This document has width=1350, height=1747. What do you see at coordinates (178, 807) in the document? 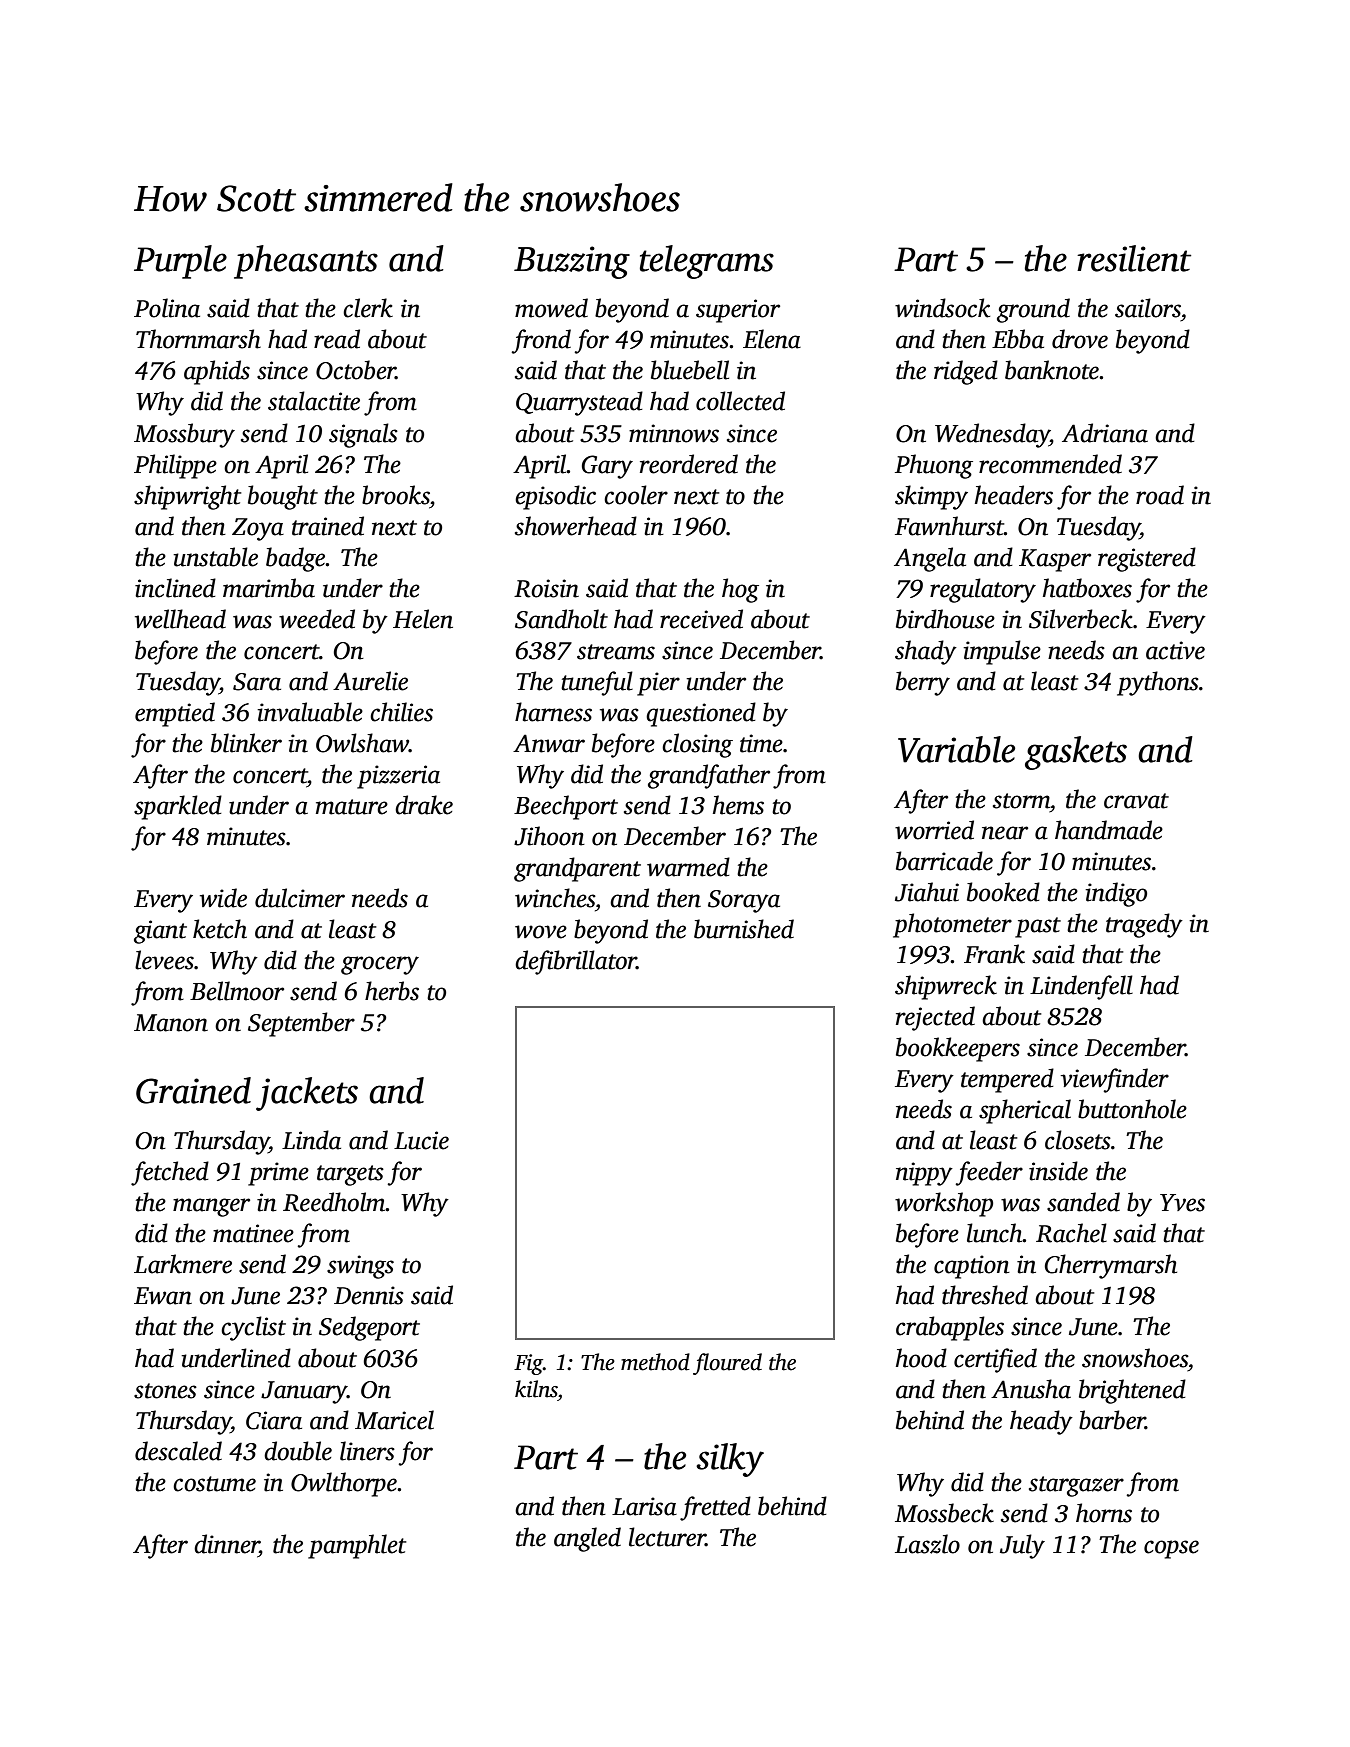
I see `sparkled` at bounding box center [178, 807].
